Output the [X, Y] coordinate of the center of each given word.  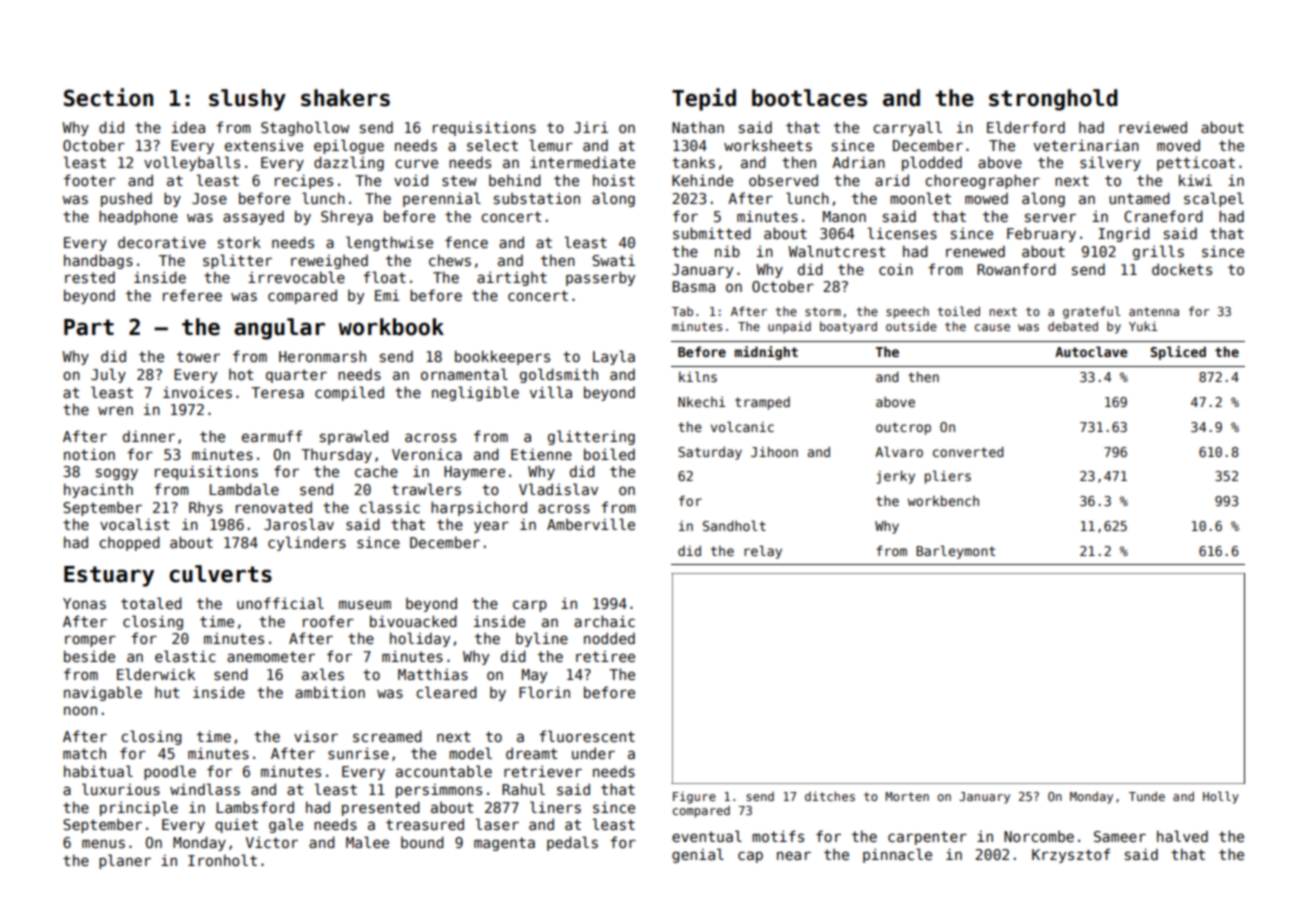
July [108, 375]
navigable [103, 693]
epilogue [349, 146]
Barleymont [955, 552]
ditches [830, 796]
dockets [1182, 269]
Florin [544, 692]
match [84, 753]
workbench [943, 500]
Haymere [474, 473]
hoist [614, 180]
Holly [1221, 797]
